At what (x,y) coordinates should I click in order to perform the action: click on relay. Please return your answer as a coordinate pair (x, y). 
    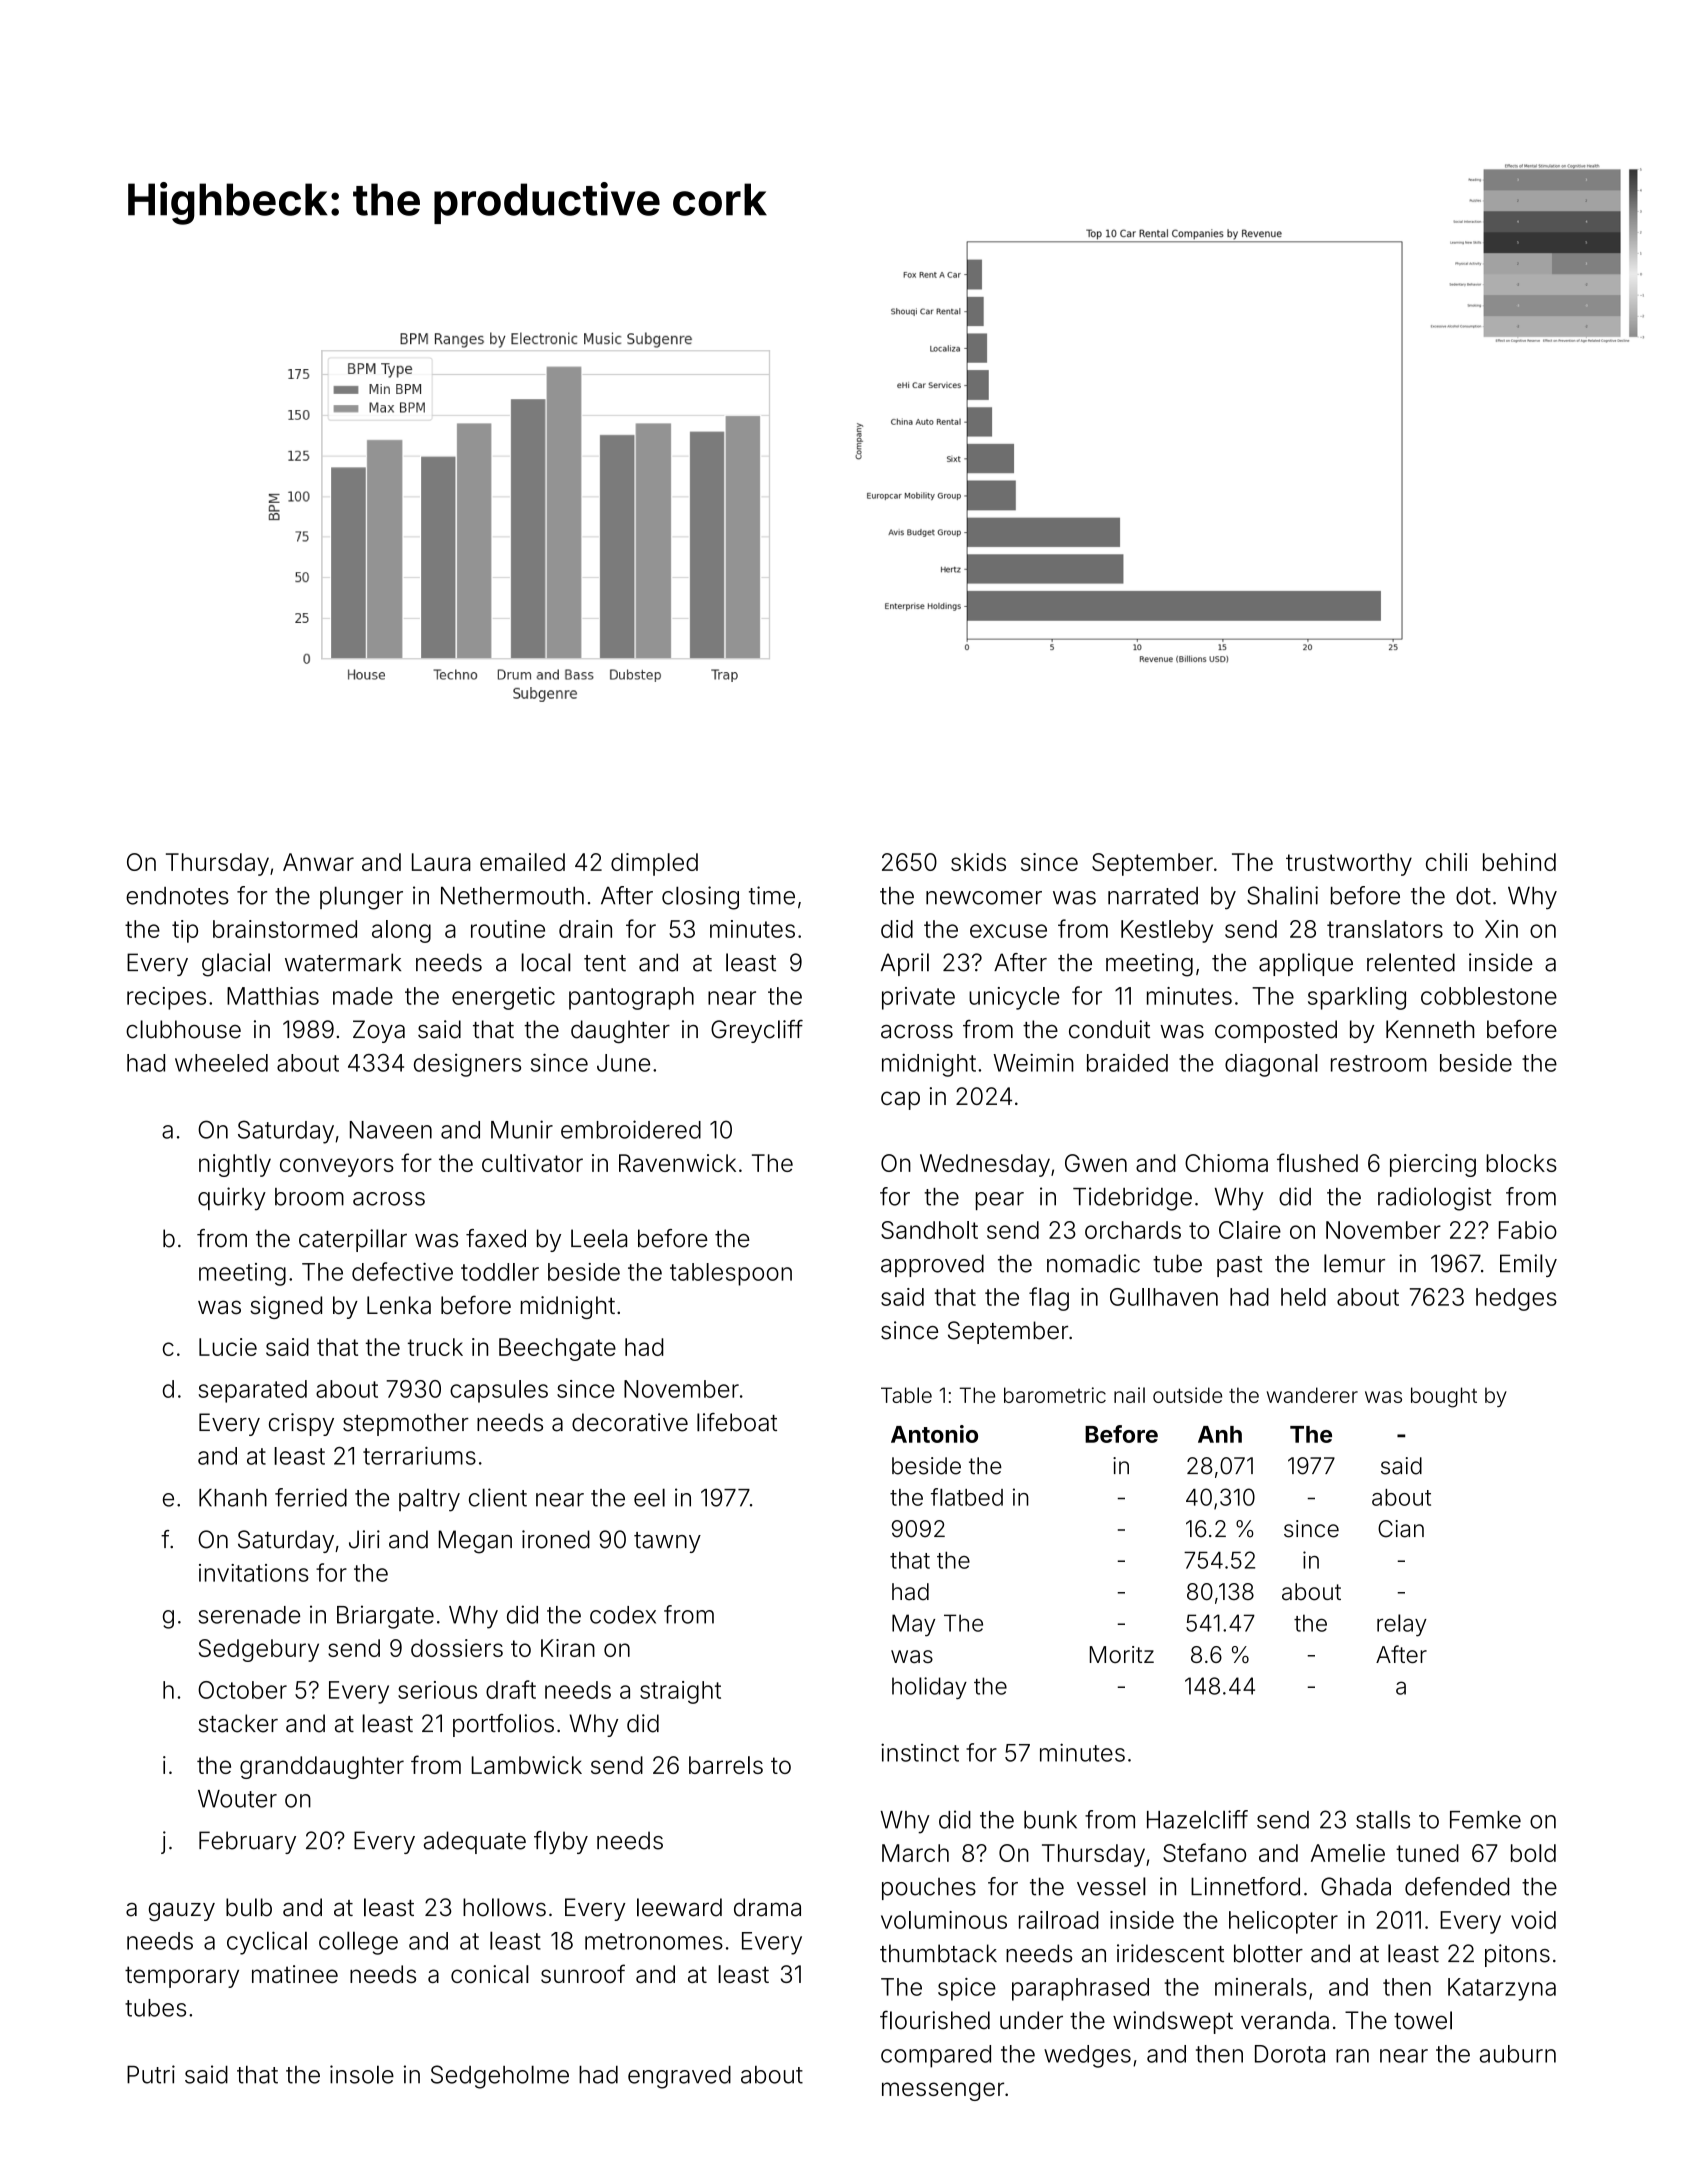
    Looking at the image, I should click on (1402, 1625).
